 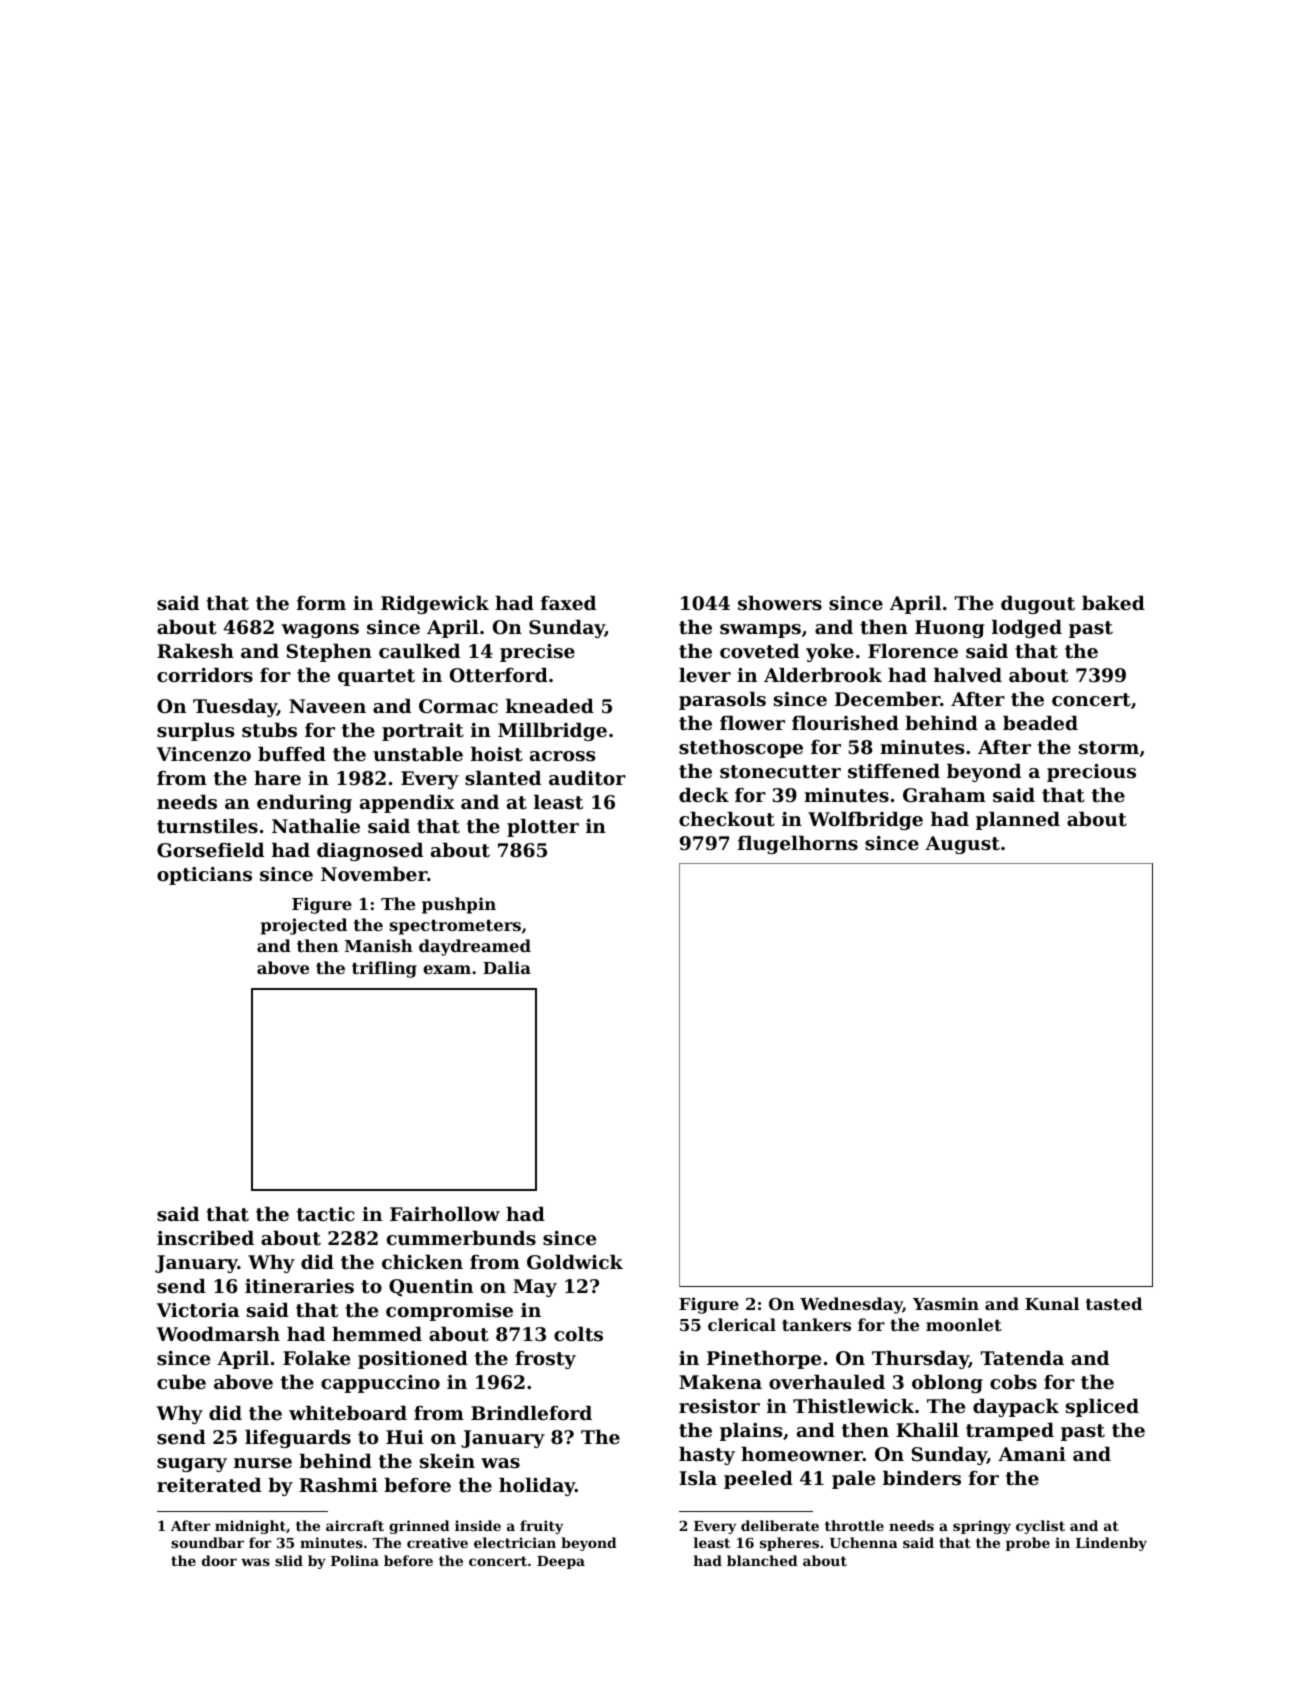 What do you see at coordinates (575, 1262) in the document?
I see `Goldwick` at bounding box center [575, 1262].
